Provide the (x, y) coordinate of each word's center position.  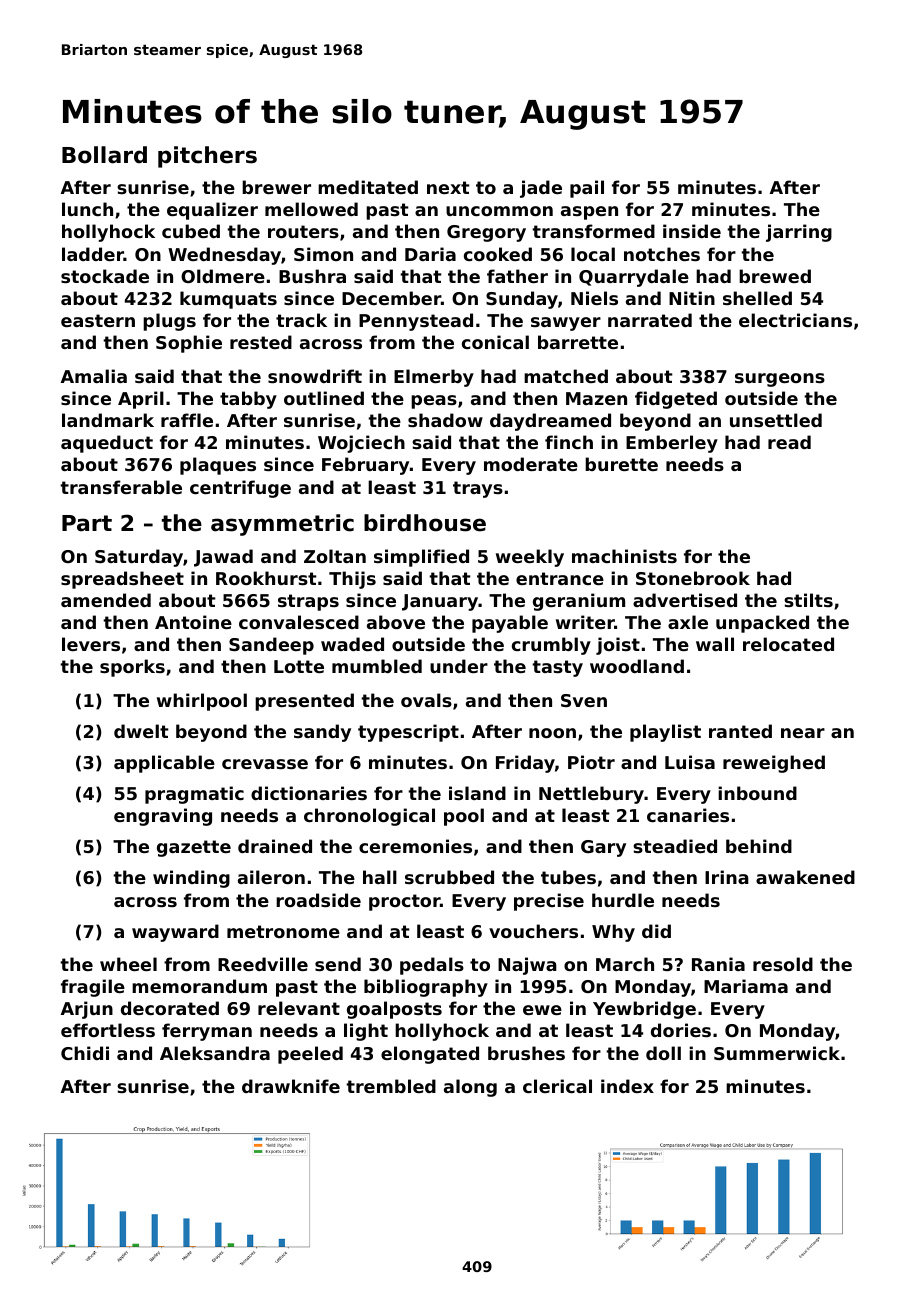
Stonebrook (693, 578)
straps (308, 602)
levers (91, 644)
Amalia (94, 376)
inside (692, 231)
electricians (795, 320)
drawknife (291, 1086)
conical (495, 342)
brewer (276, 187)
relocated (788, 644)
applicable (164, 764)
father (517, 276)
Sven (584, 700)
